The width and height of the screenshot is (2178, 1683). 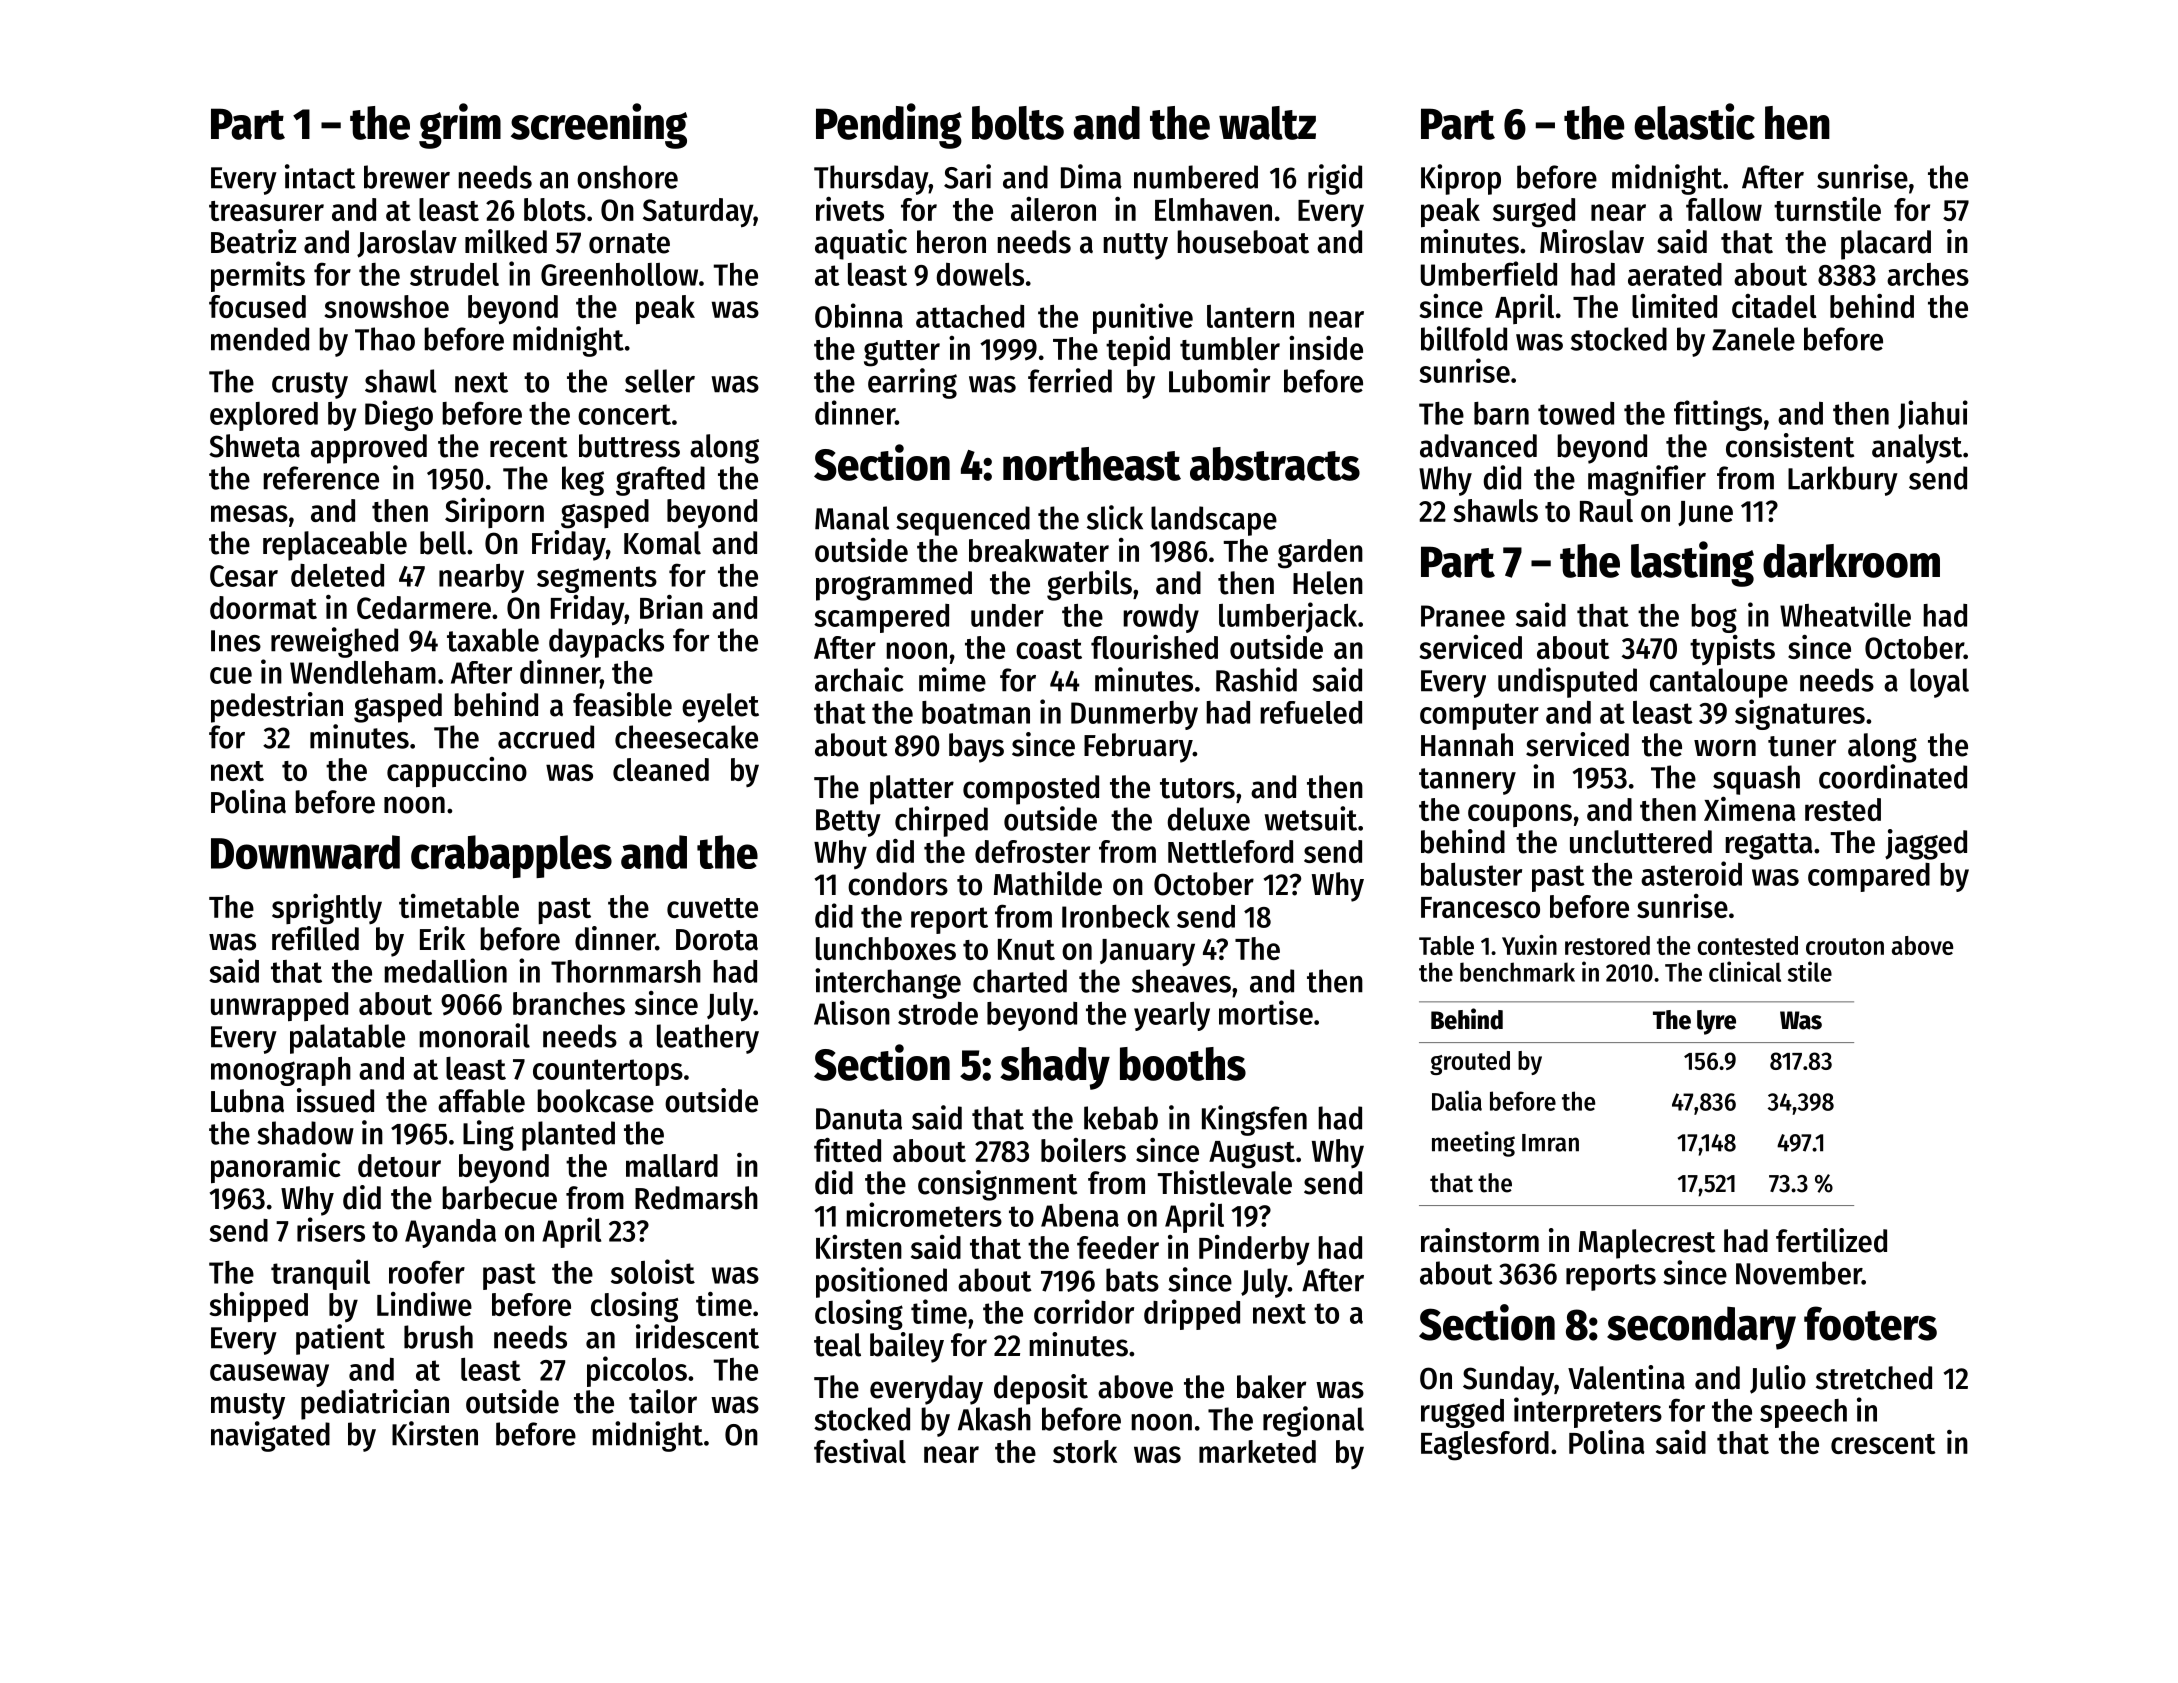 I want to click on navigated, so click(x=270, y=1436).
